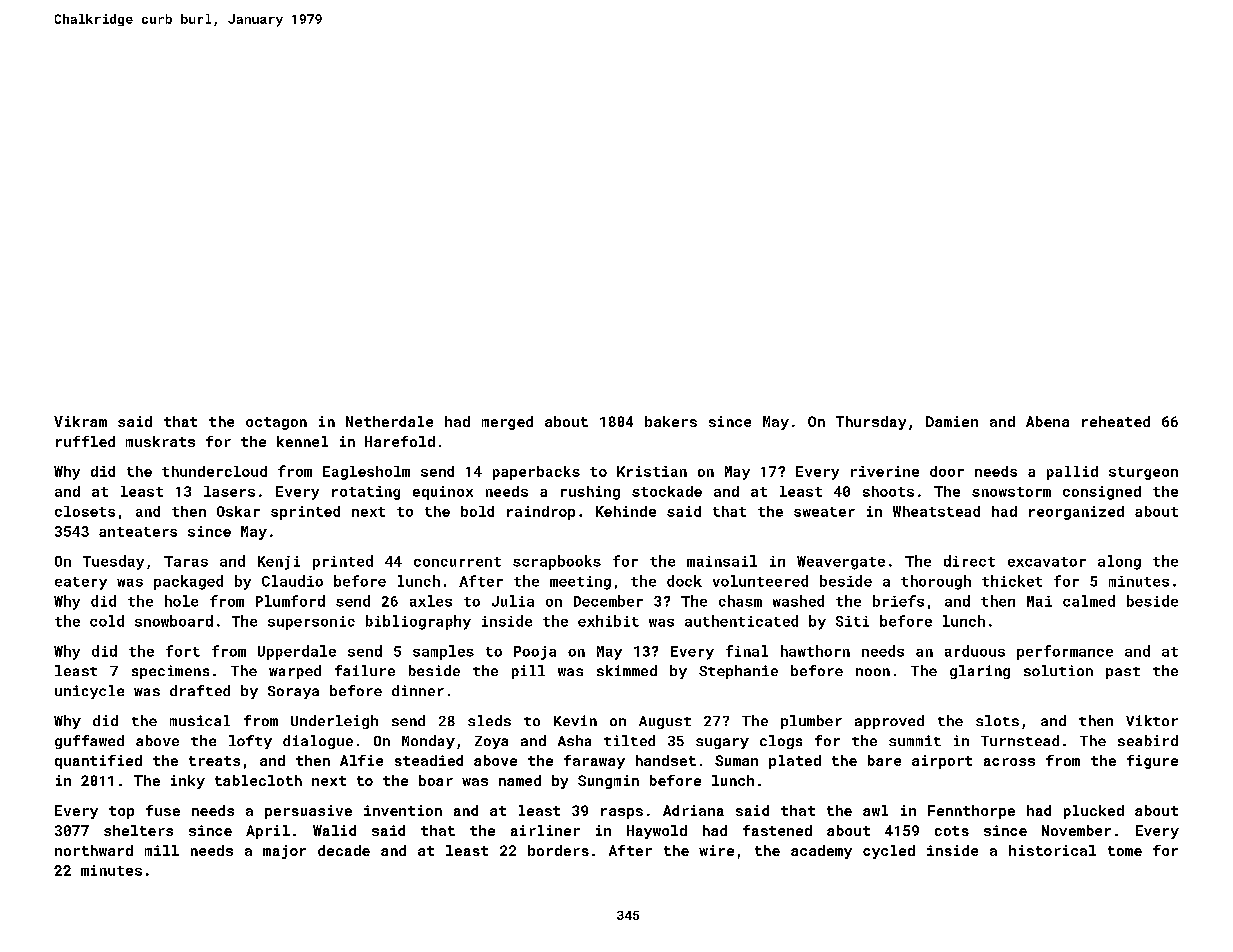 The width and height of the screenshot is (1233, 952). What do you see at coordinates (138, 532) in the screenshot?
I see `anteaters` at bounding box center [138, 532].
